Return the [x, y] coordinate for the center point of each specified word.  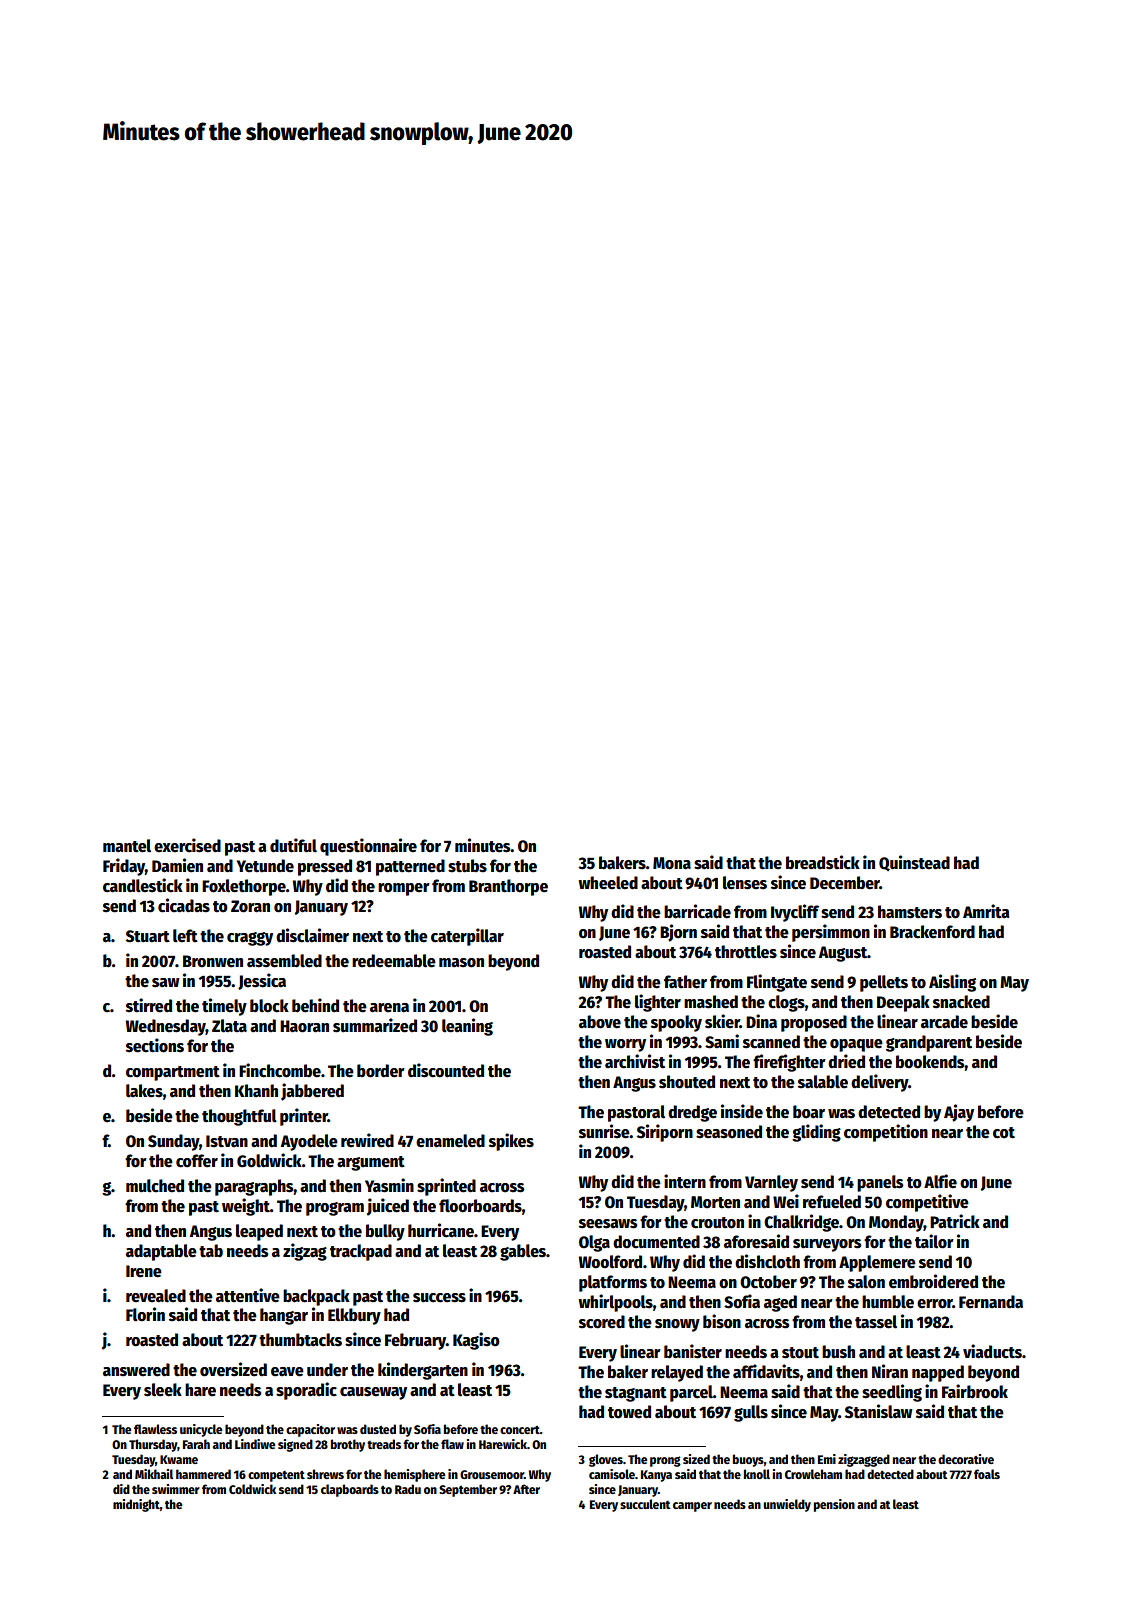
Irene [144, 1271]
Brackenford [932, 932]
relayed [677, 1373]
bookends [930, 1062]
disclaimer [312, 935]
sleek [163, 1390]
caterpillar [467, 937]
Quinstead [914, 863]
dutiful [293, 845]
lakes [144, 1091]
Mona [672, 863]
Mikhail [154, 1474]
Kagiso [476, 1341]
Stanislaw [878, 1411]
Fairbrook [975, 1391]
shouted [687, 1082]
